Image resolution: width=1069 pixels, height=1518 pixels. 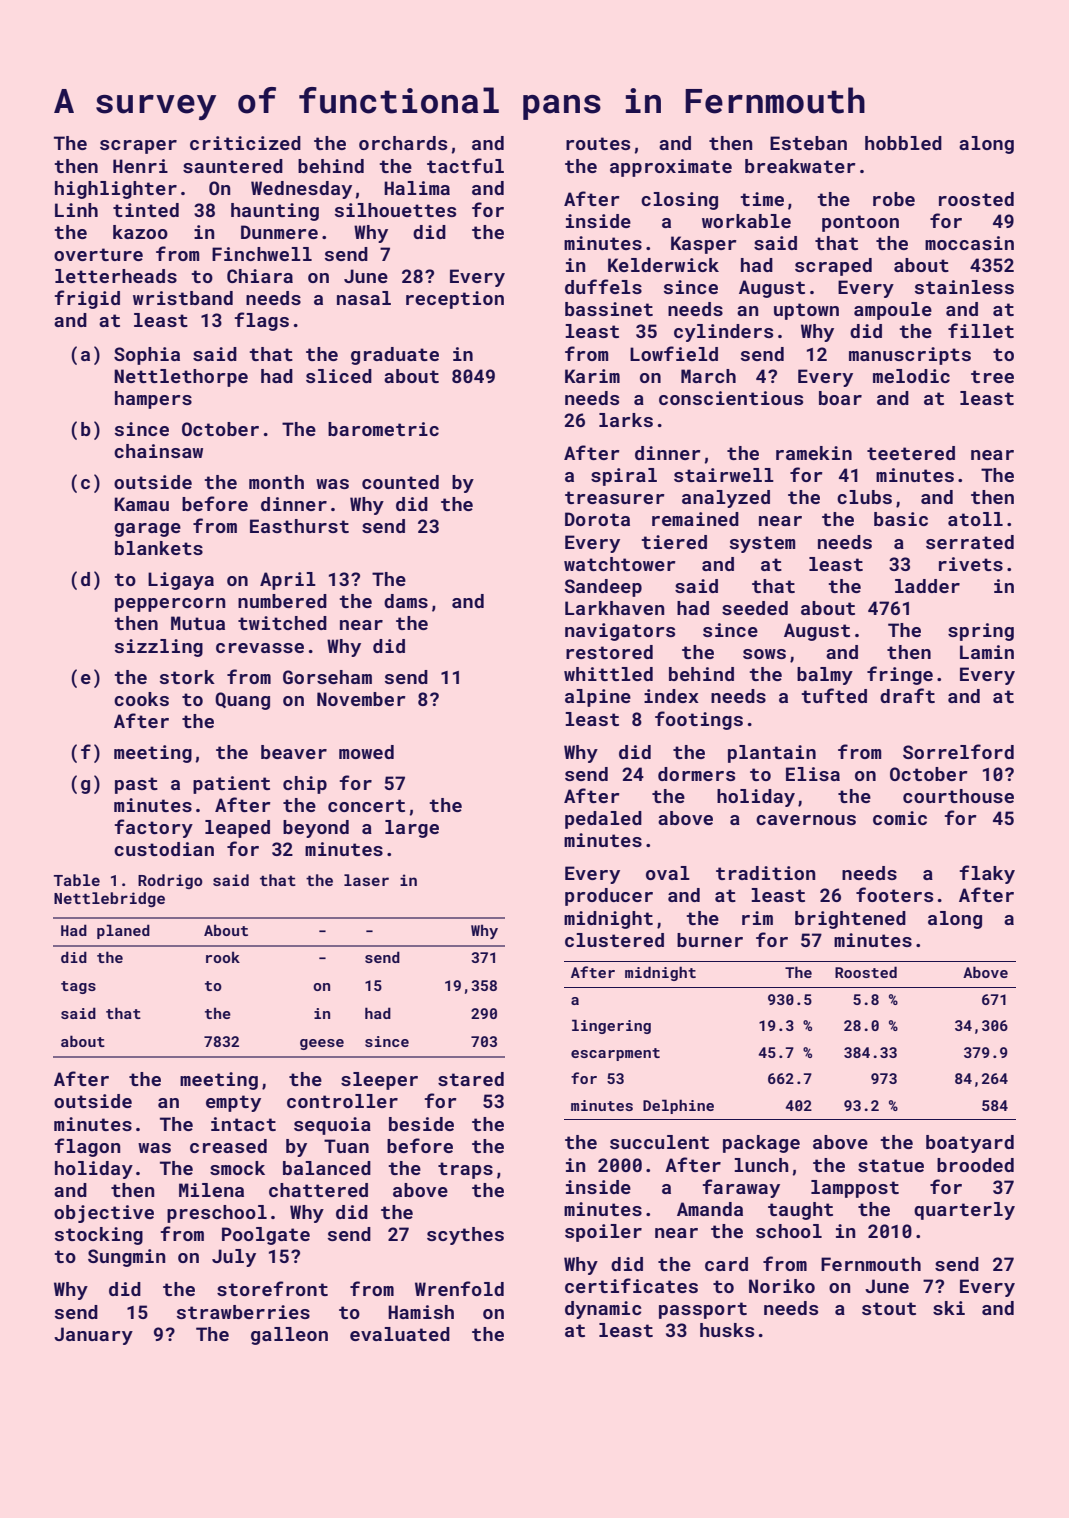 I want to click on routes, so click(x=598, y=143).
